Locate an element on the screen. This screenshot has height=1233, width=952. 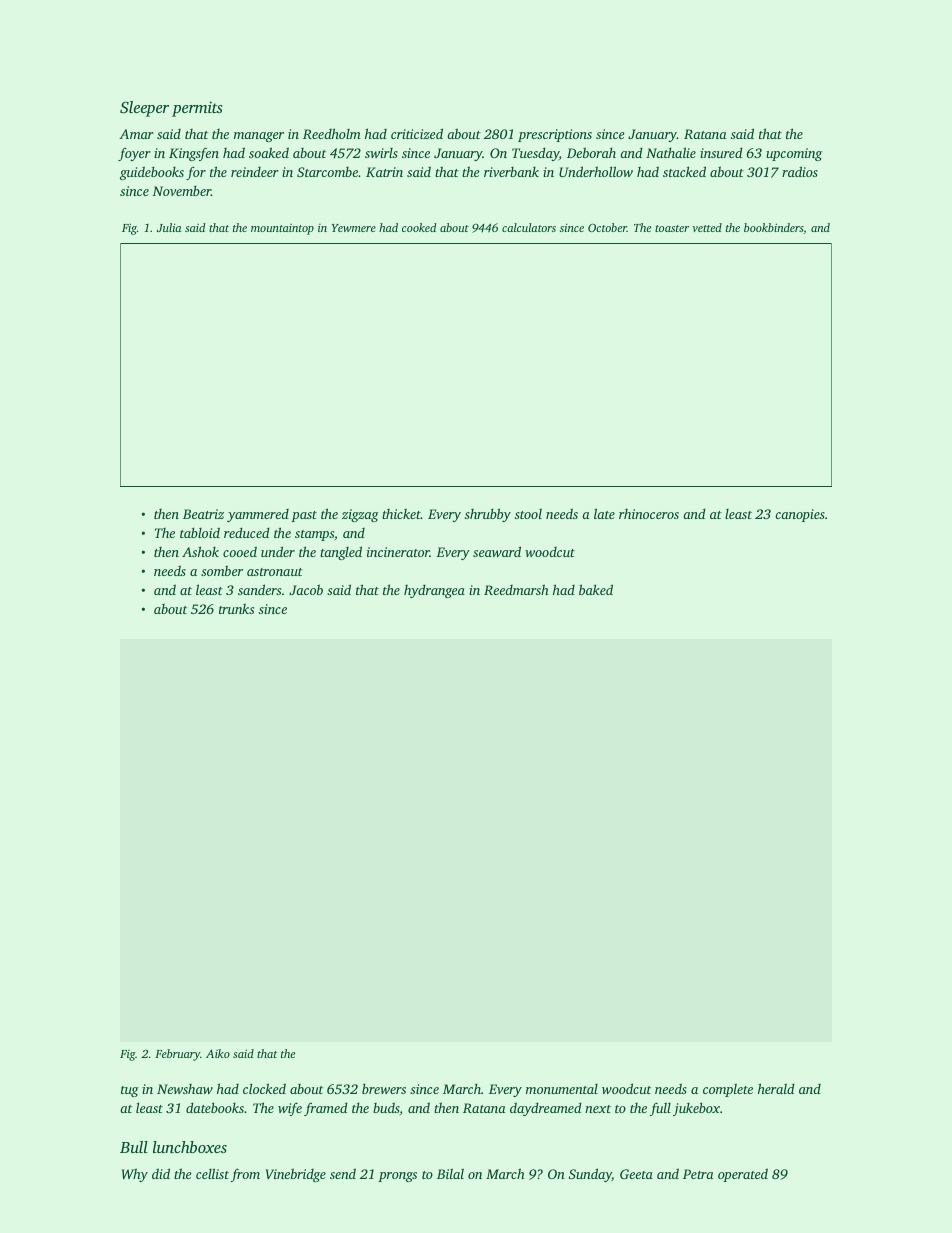
Sleeper is located at coordinates (144, 109).
